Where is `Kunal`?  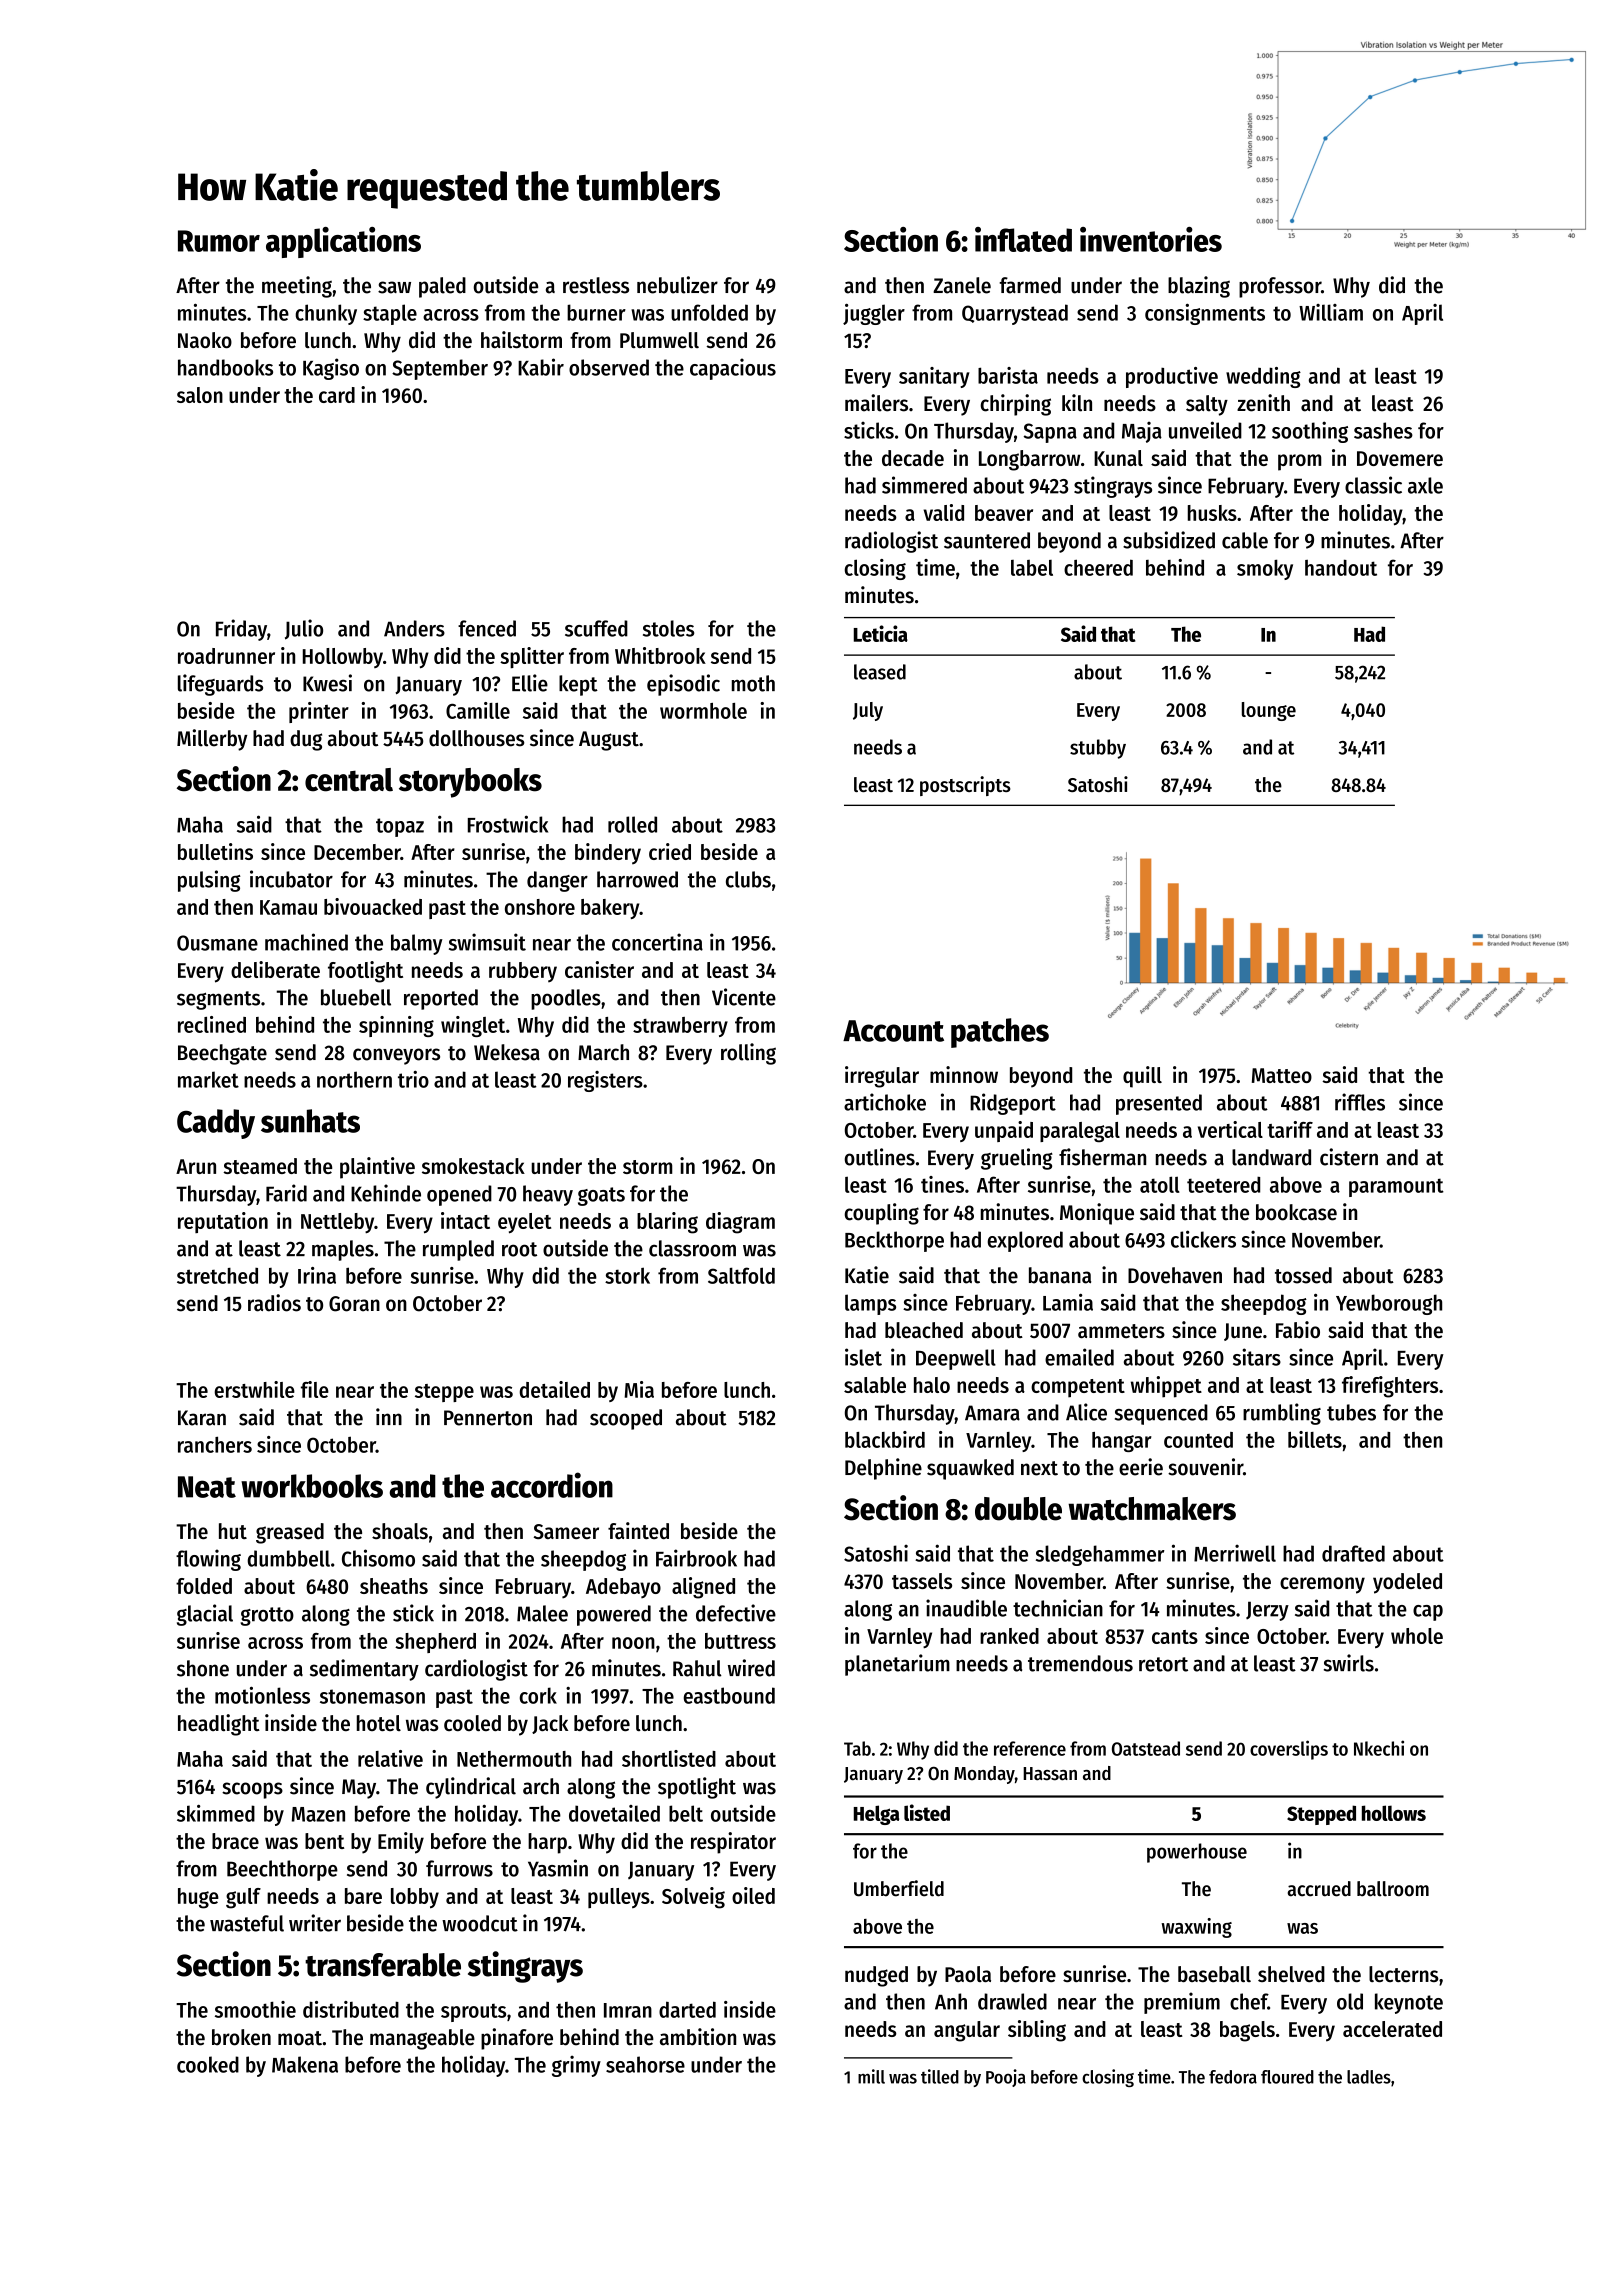
Kunal is located at coordinates (1118, 458).
